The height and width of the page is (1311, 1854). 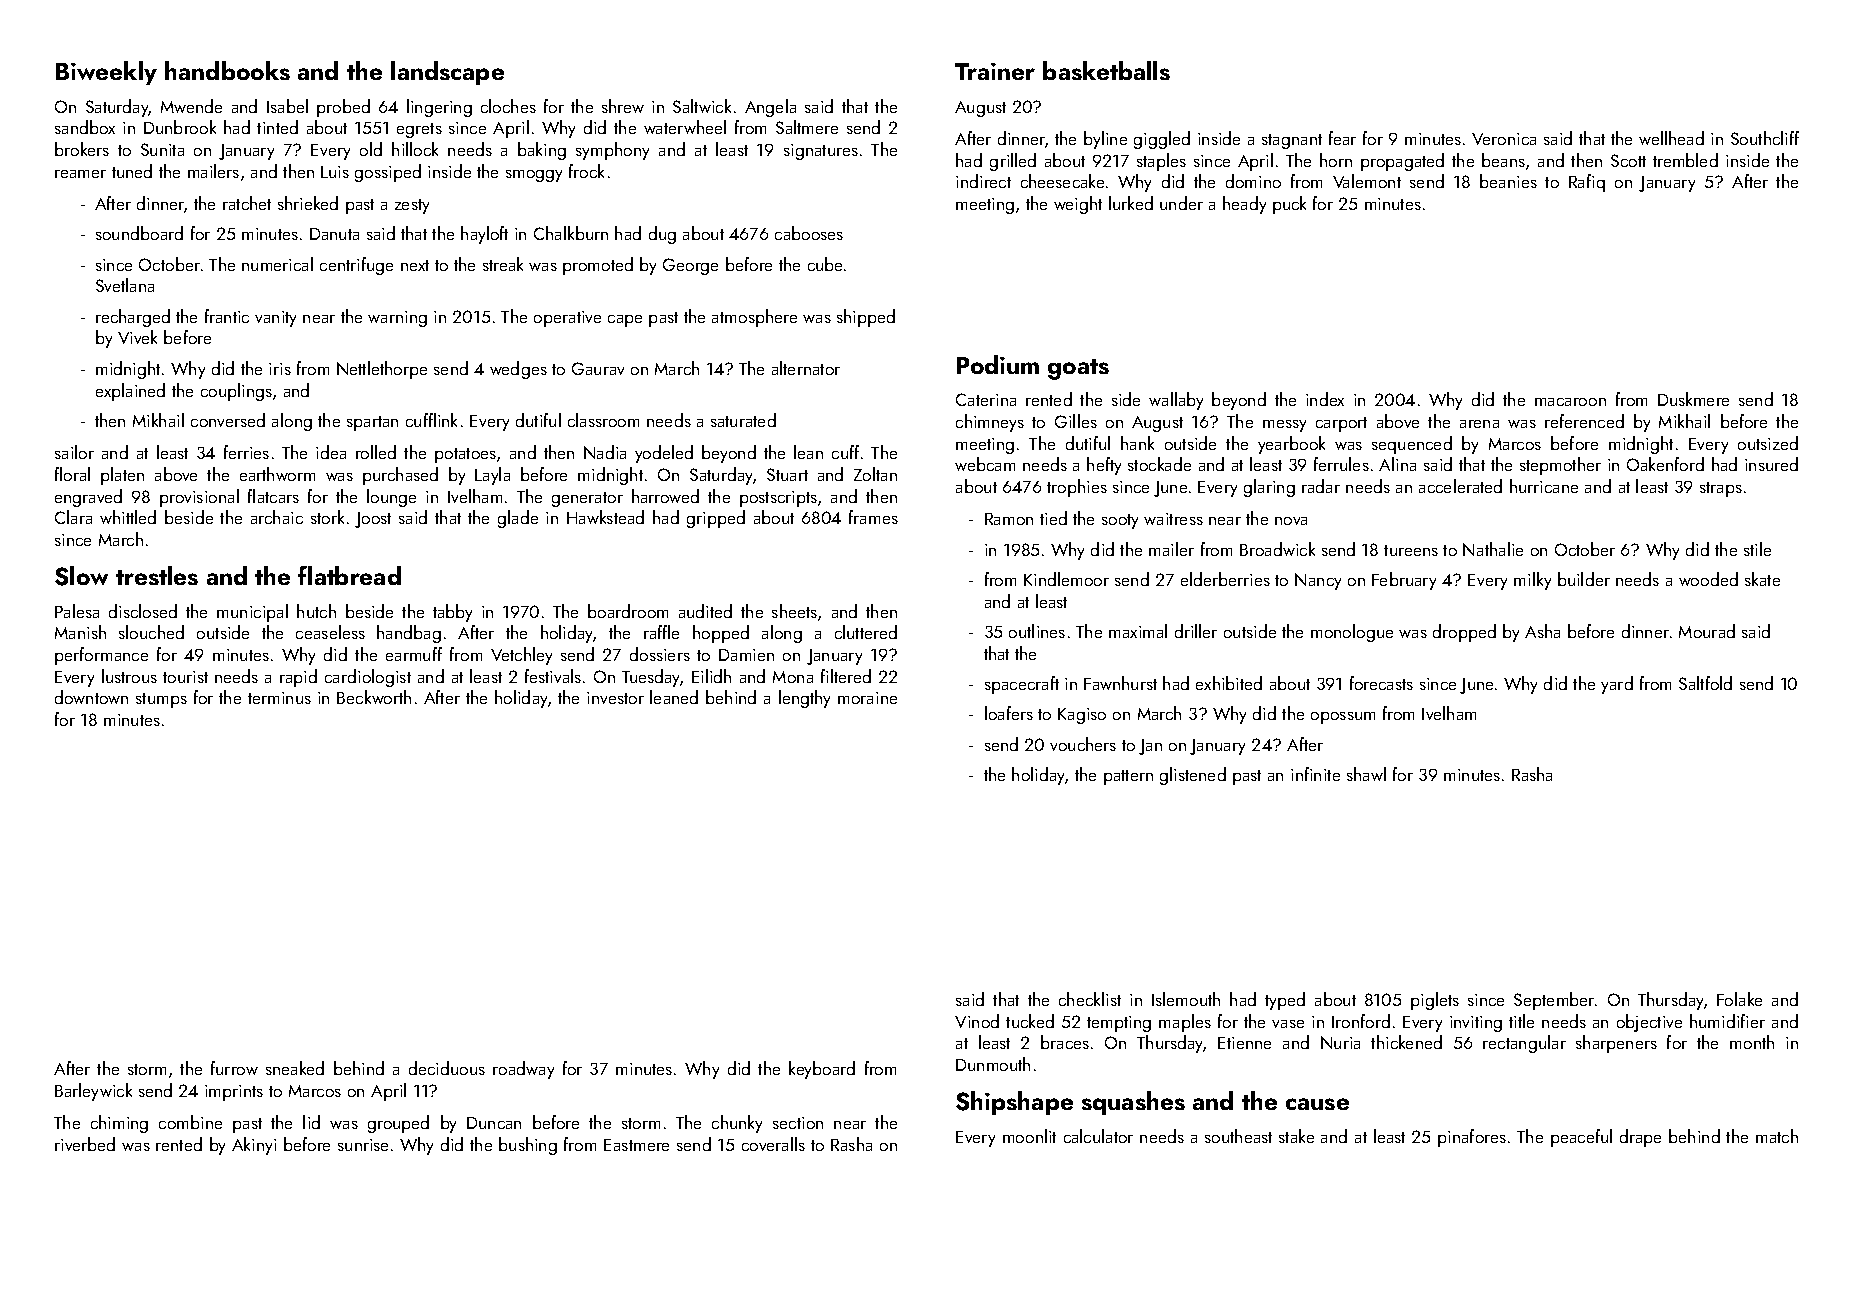 I want to click on chunky, so click(x=737, y=1124).
